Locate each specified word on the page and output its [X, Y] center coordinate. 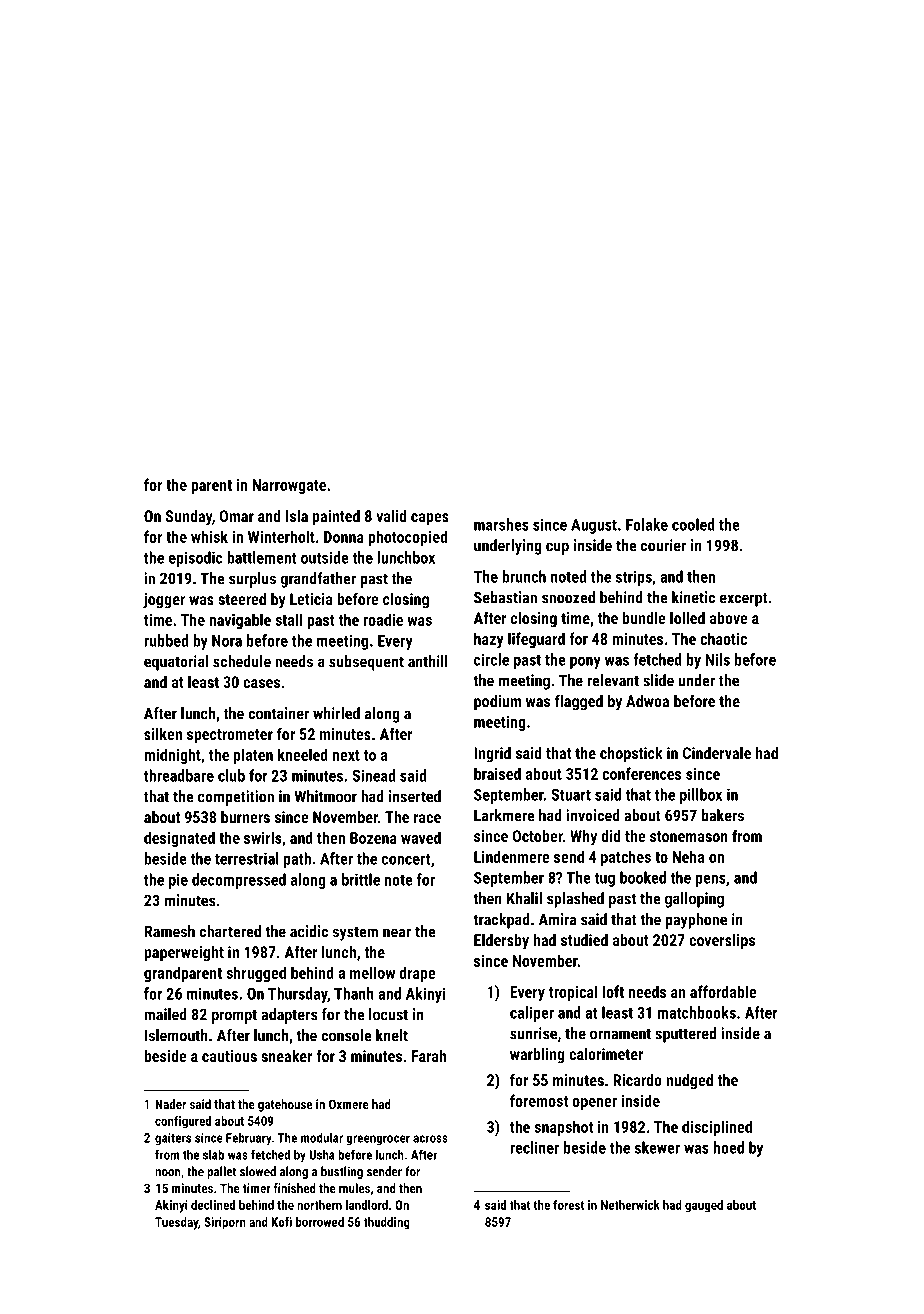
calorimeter [606, 1054]
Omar [236, 516]
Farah [429, 1056]
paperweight [184, 954]
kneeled [303, 754]
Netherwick [630, 1205]
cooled [693, 524]
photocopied [407, 538]
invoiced [593, 815]
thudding [386, 1223]
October [537, 836]
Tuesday [176, 1223]
